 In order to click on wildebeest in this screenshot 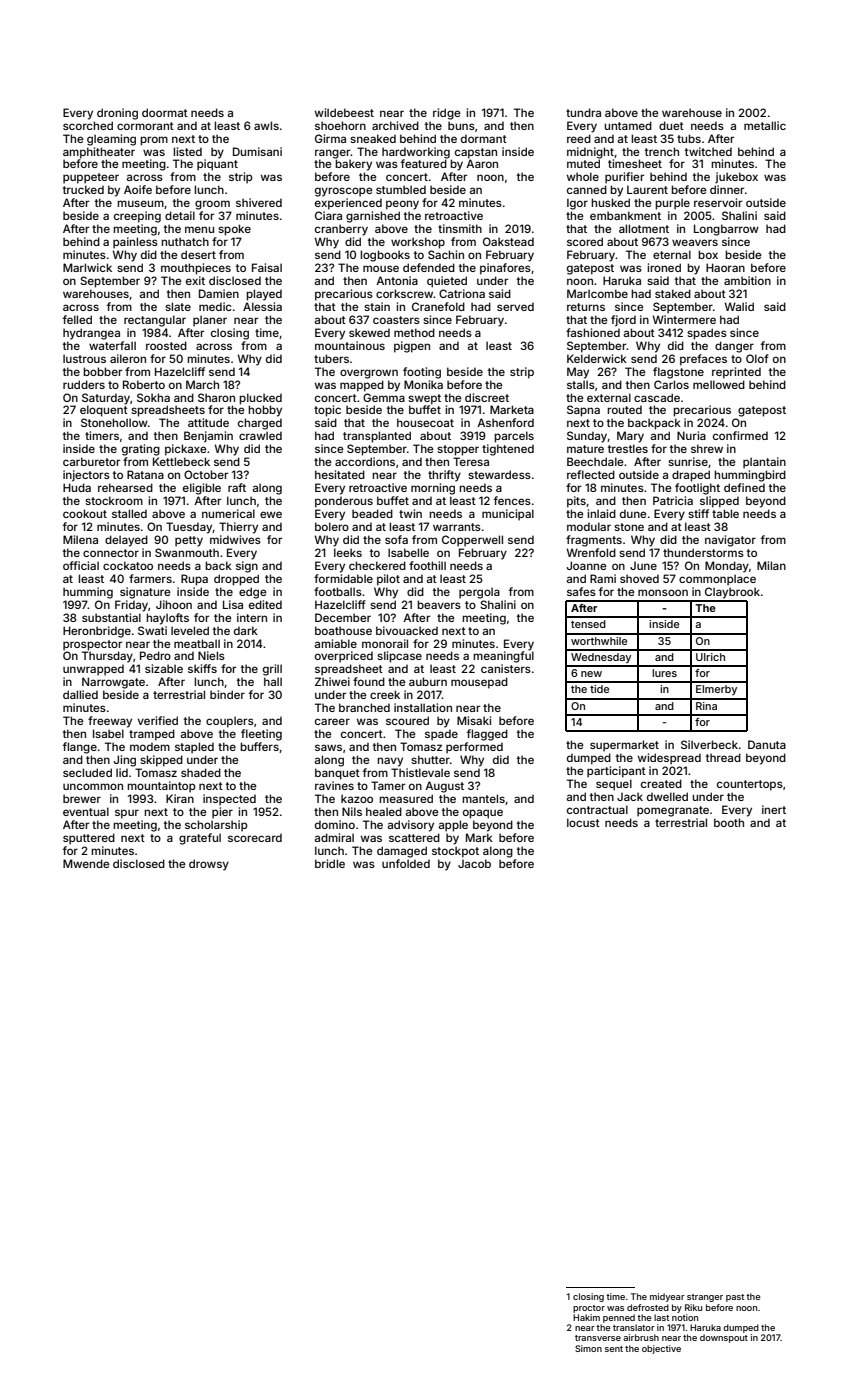, I will do `click(344, 112)`.
